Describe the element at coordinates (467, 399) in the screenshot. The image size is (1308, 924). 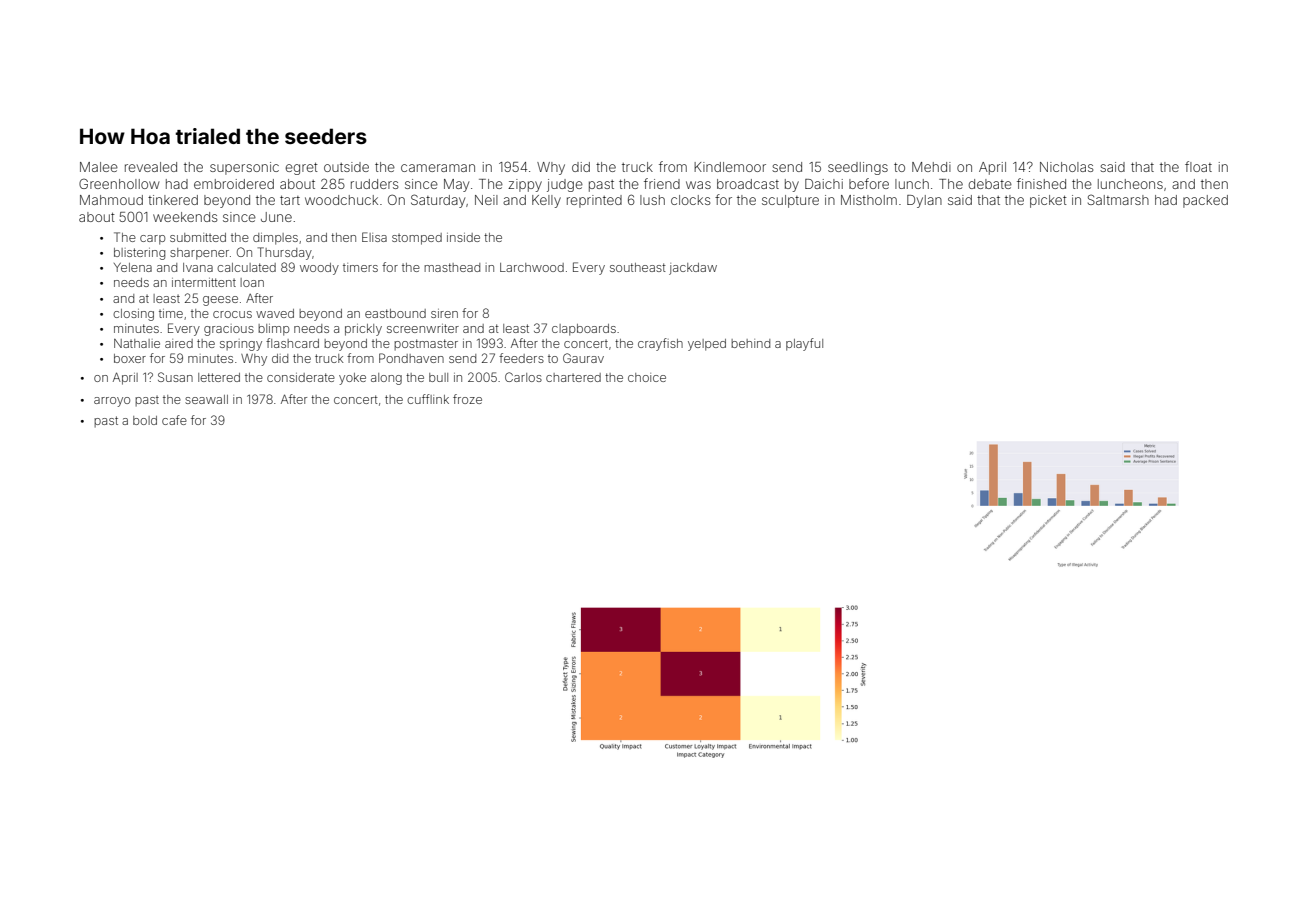
I see `froze` at that location.
